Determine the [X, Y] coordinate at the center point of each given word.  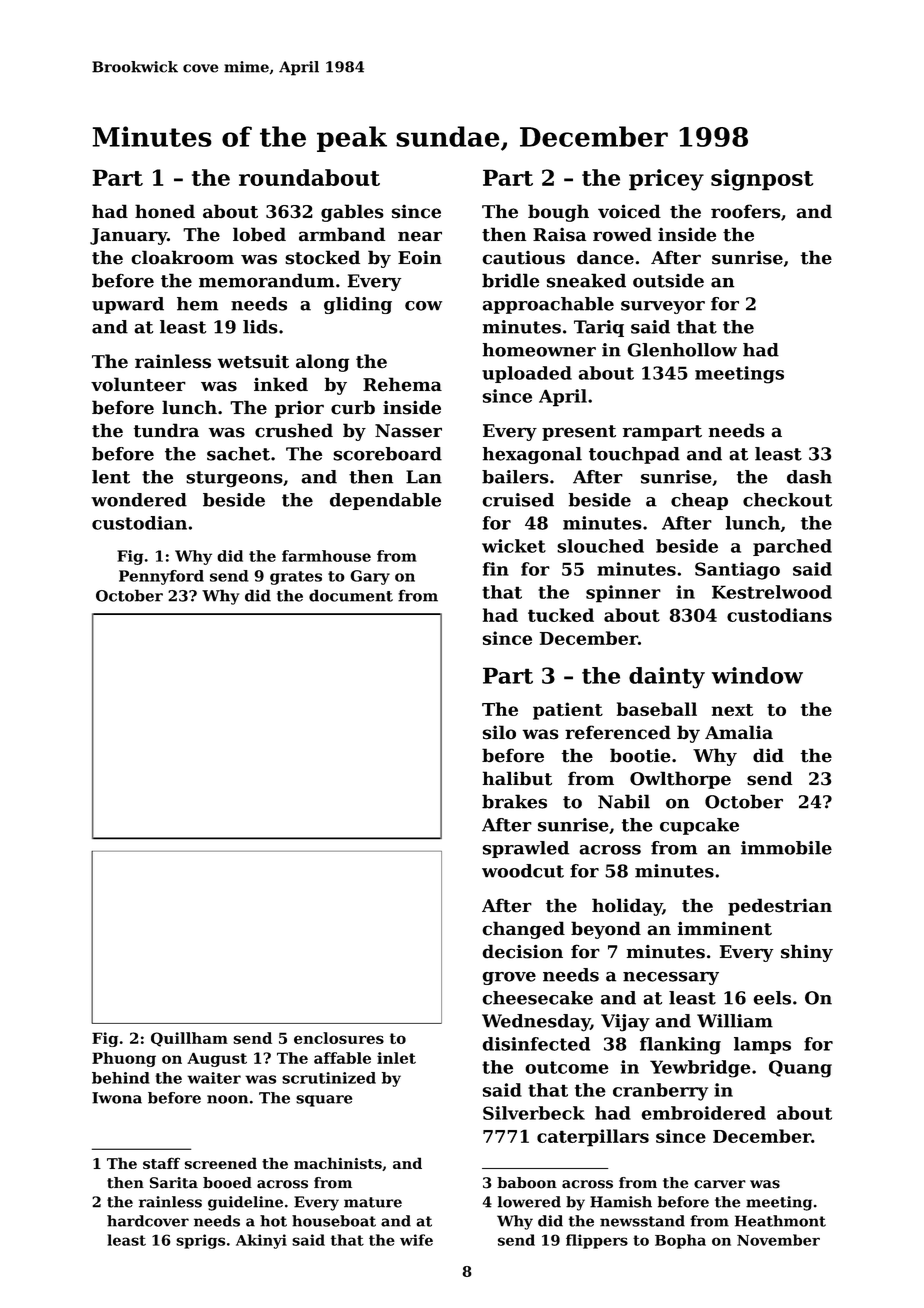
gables [352, 213]
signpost [762, 180]
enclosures [339, 1038]
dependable [385, 501]
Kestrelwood [772, 592]
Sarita [174, 1183]
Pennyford [161, 577]
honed [165, 211]
